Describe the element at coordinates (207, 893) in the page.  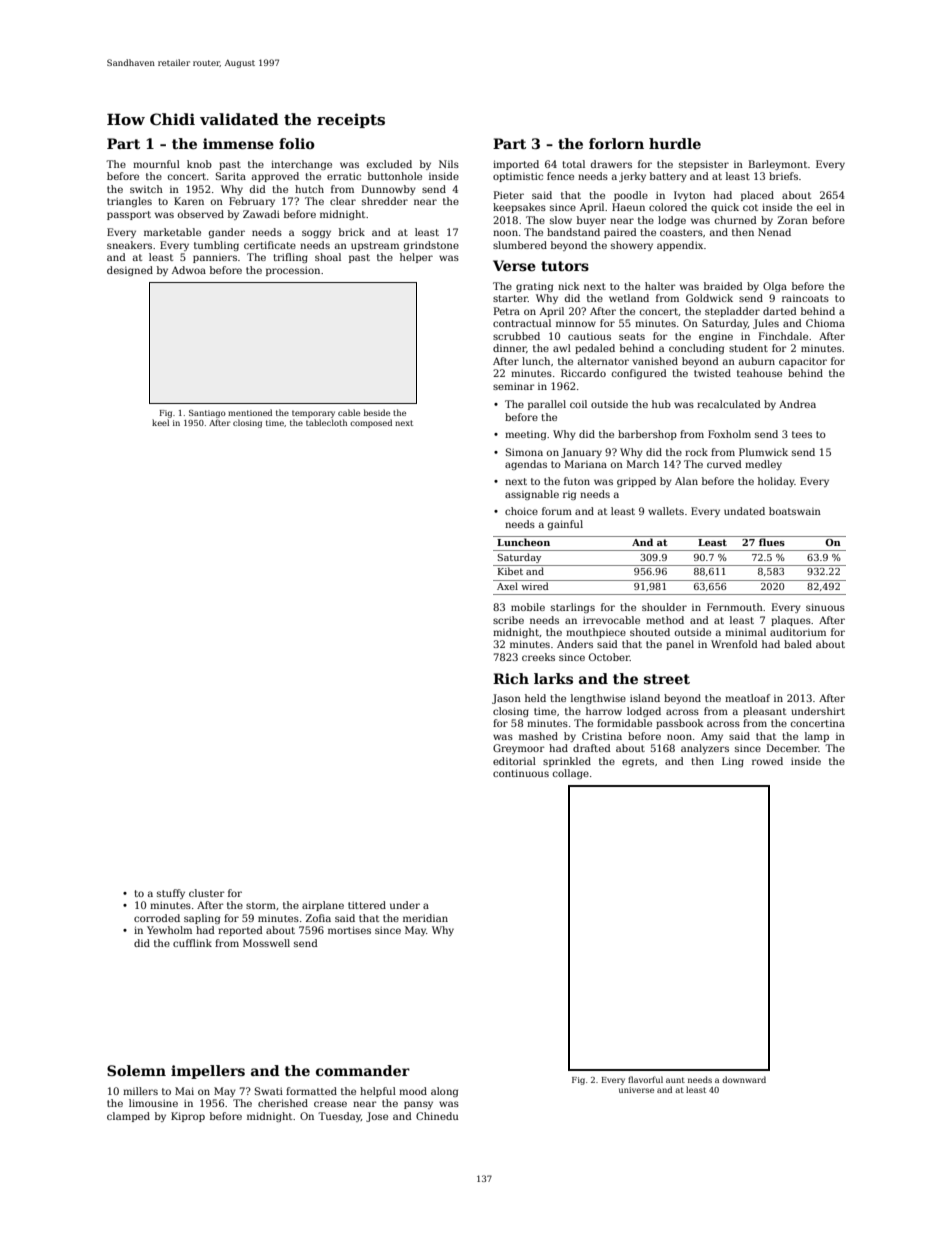
I see `cluster` at that location.
